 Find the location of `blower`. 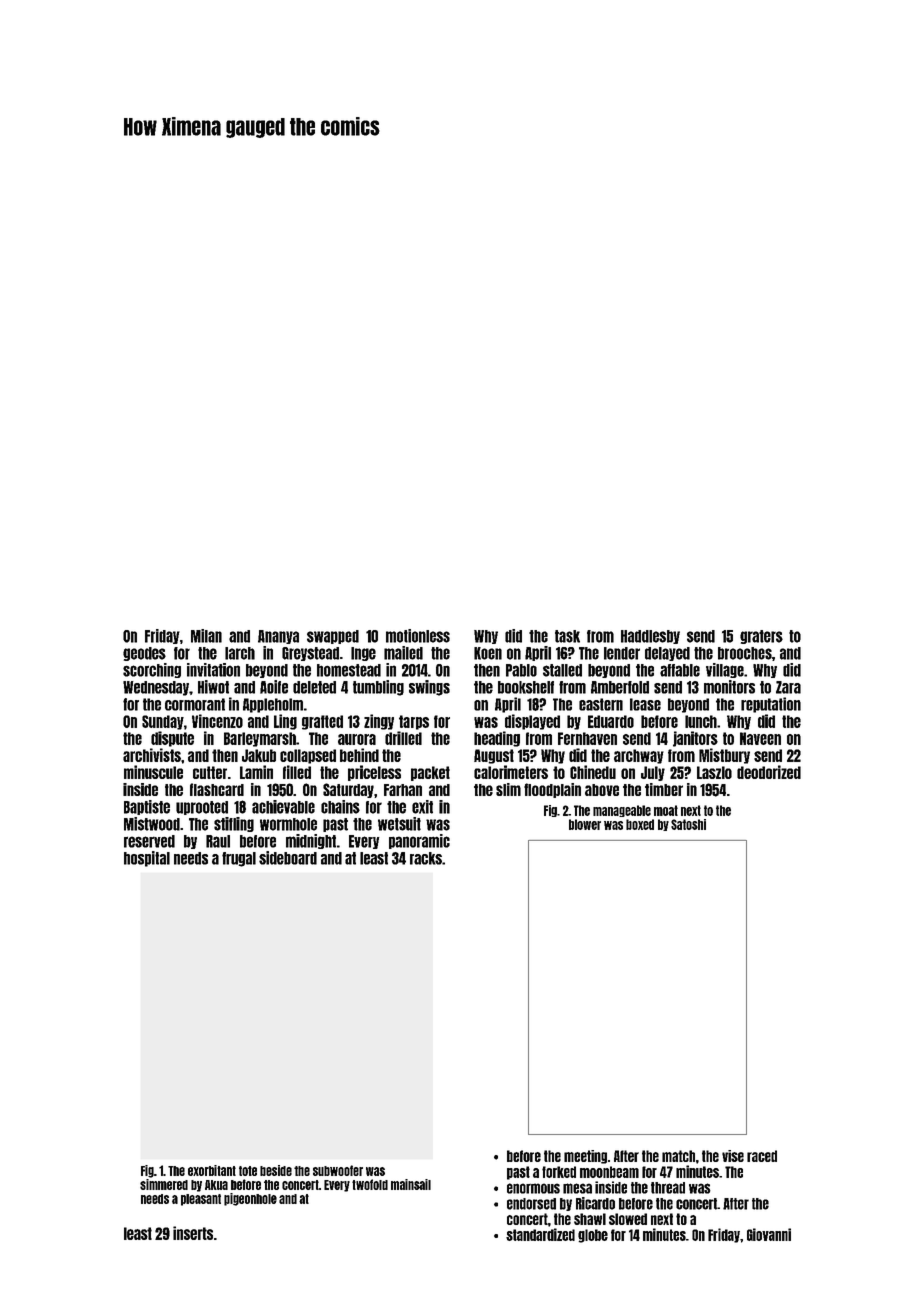

blower is located at coordinates (585, 824).
